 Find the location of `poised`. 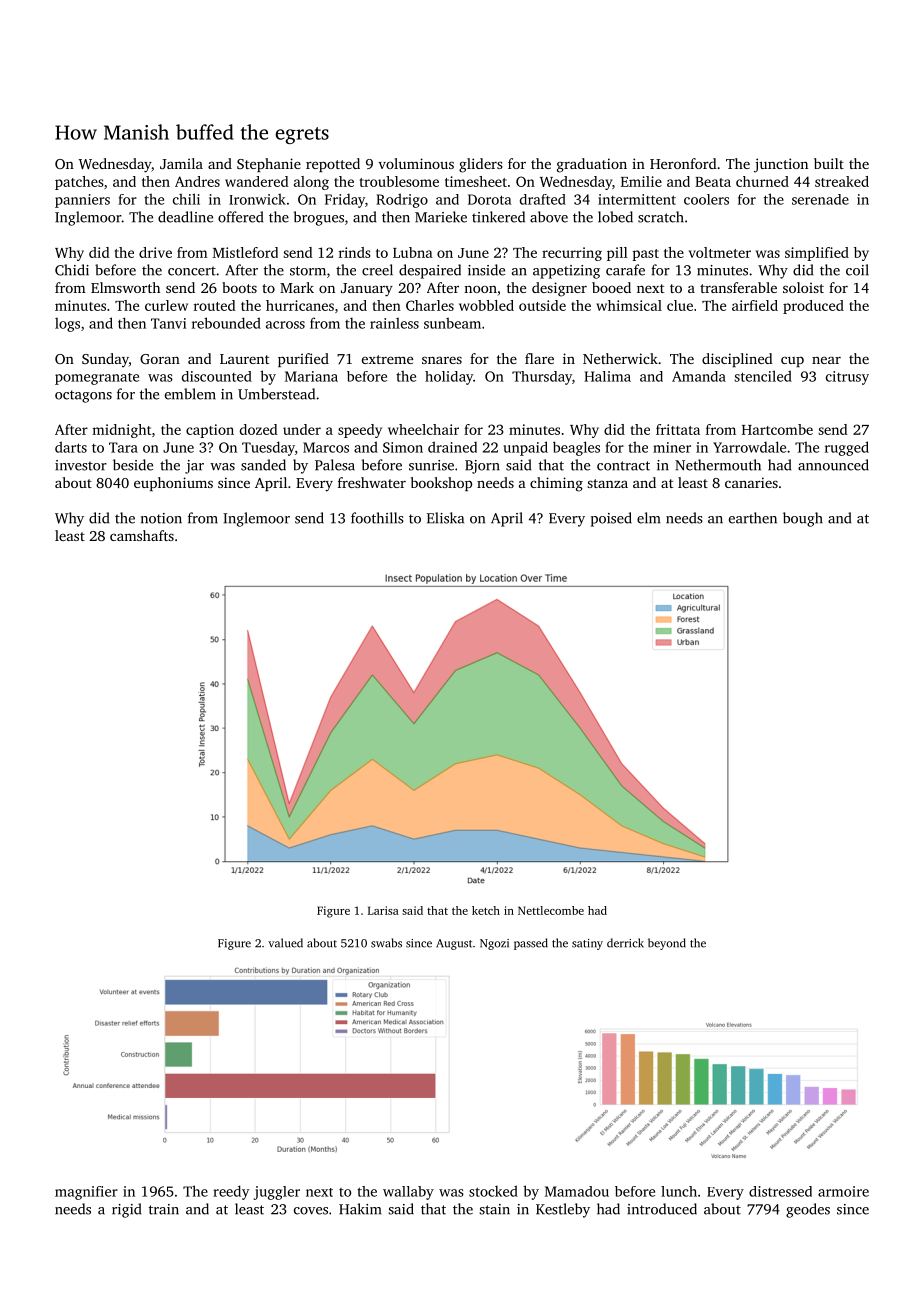

poised is located at coordinates (611, 519).
